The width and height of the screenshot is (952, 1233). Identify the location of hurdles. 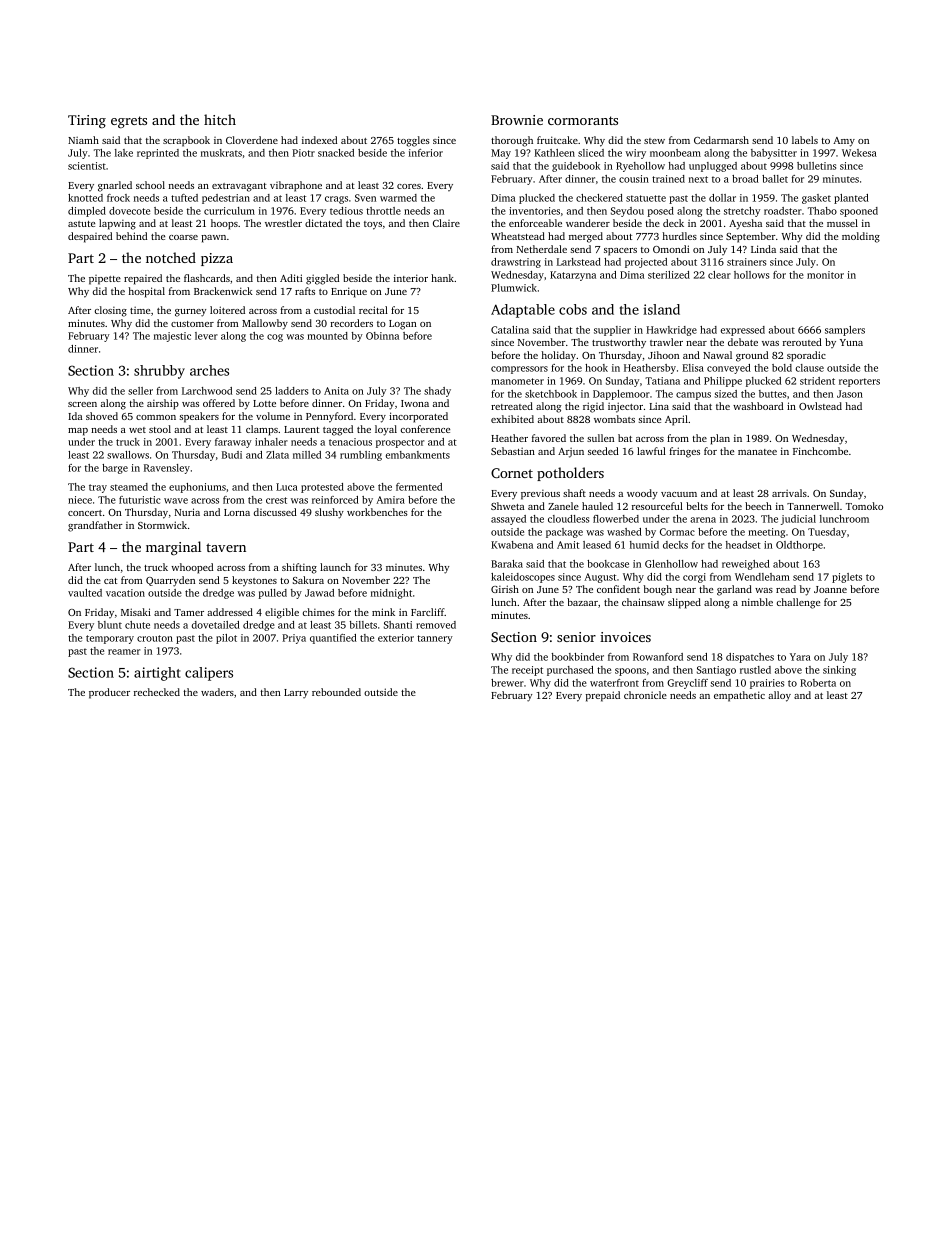
(679, 236).
